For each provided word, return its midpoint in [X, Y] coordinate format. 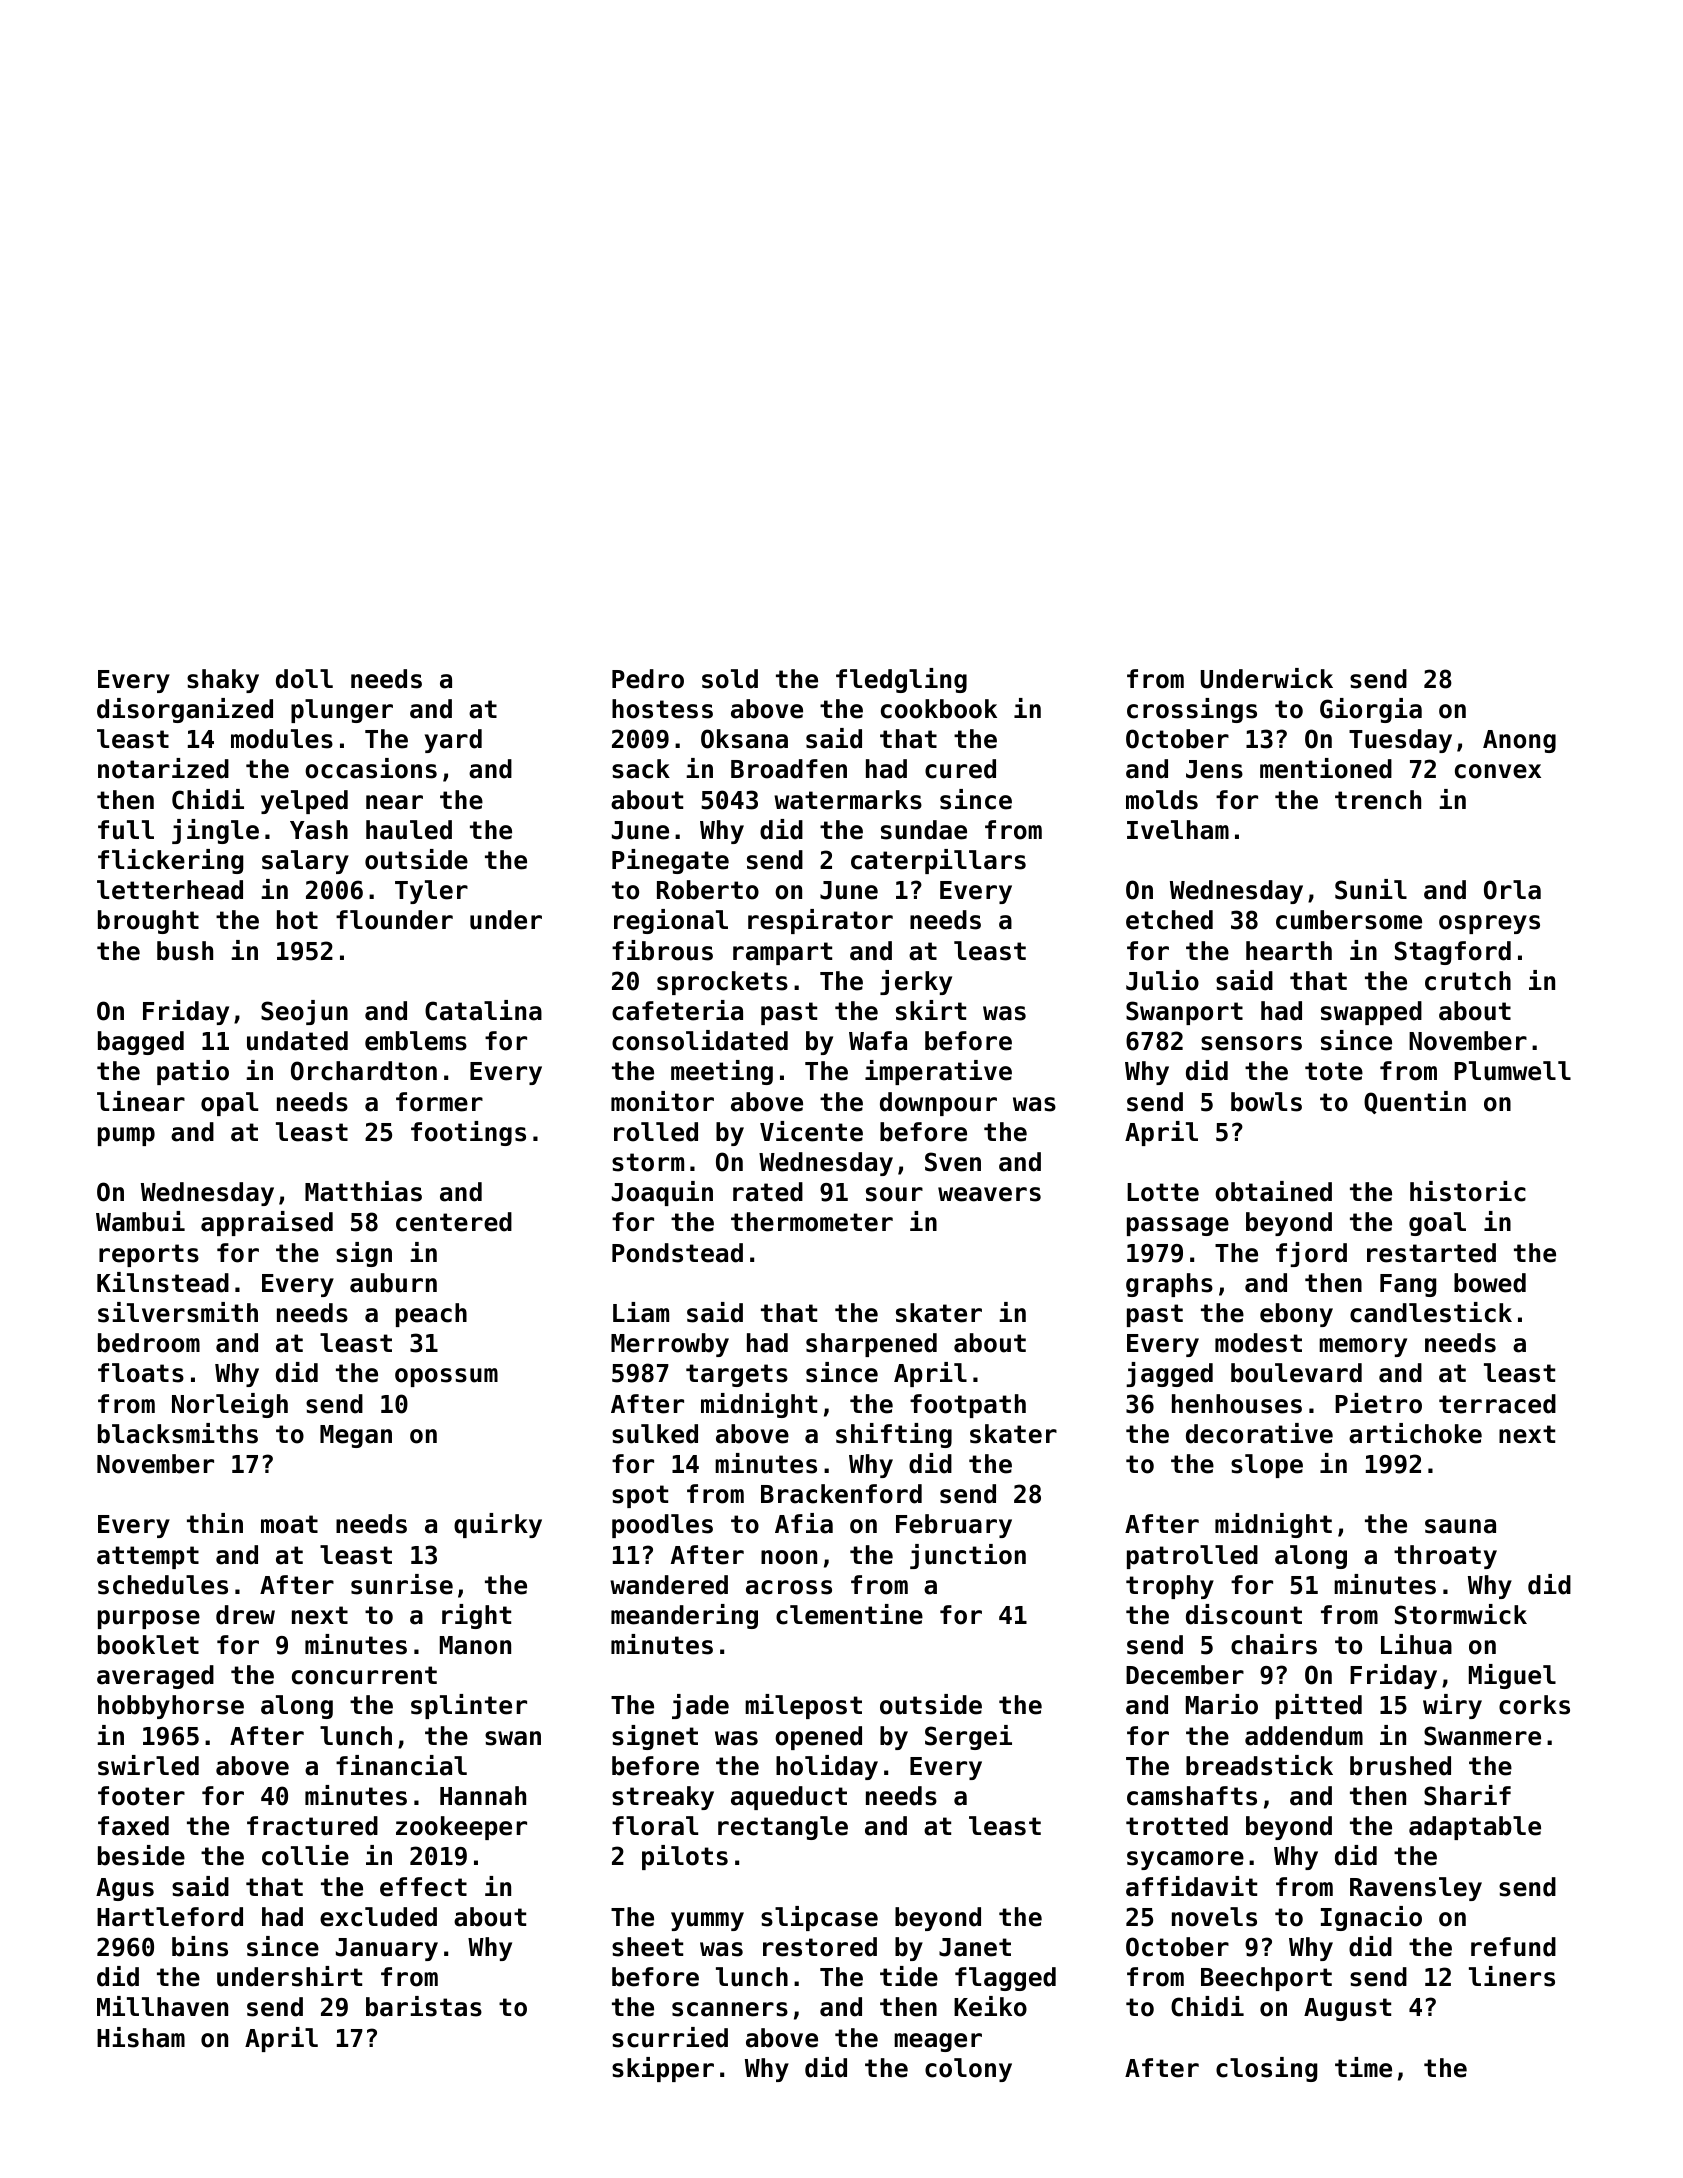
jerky [916, 982]
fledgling [901, 680]
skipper [663, 2069]
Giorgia [1371, 710]
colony [968, 2070]
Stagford [1453, 953]
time [1363, 2067]
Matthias [363, 1191]
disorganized [185, 710]
